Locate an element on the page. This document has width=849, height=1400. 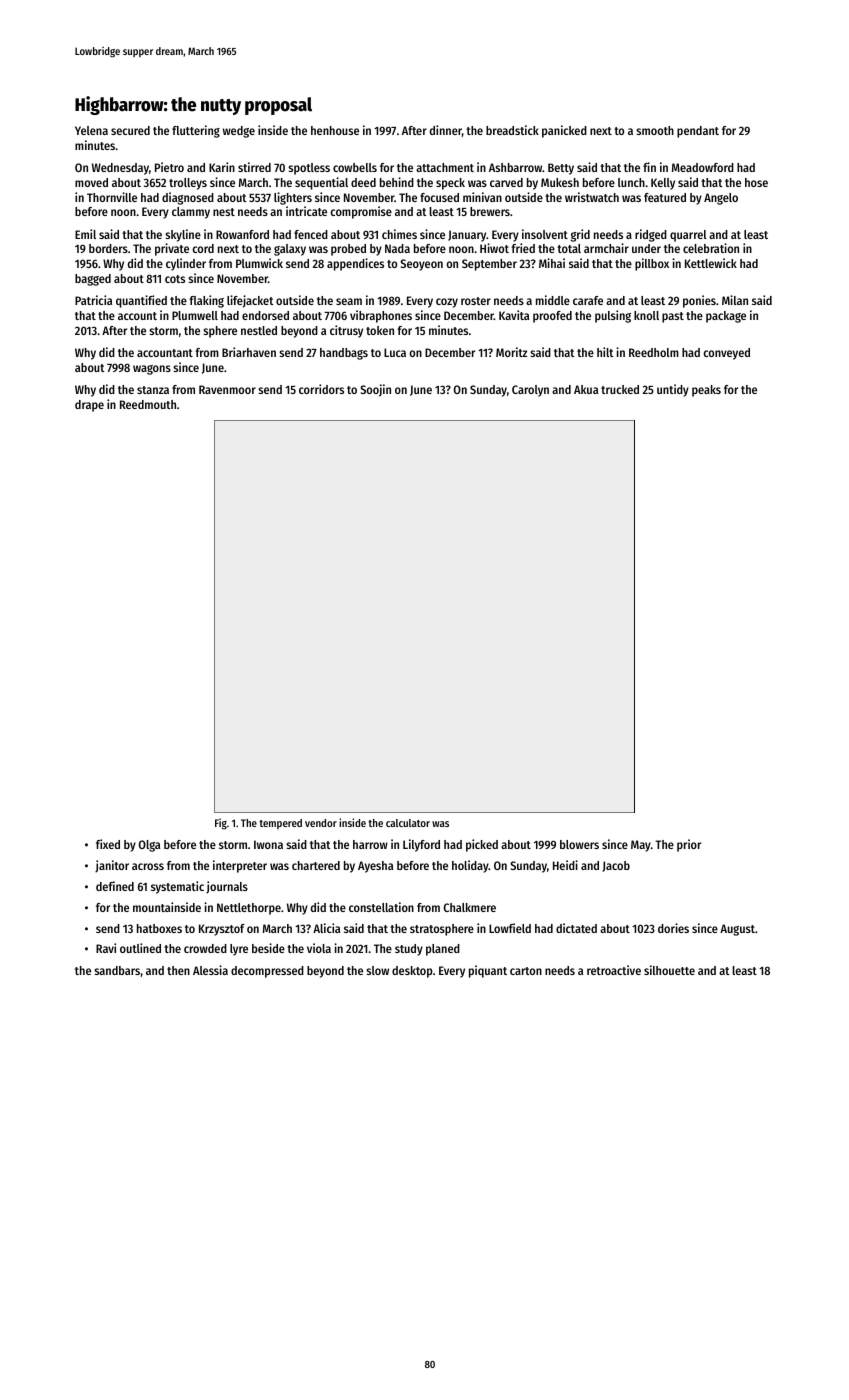
package is located at coordinates (726, 317).
